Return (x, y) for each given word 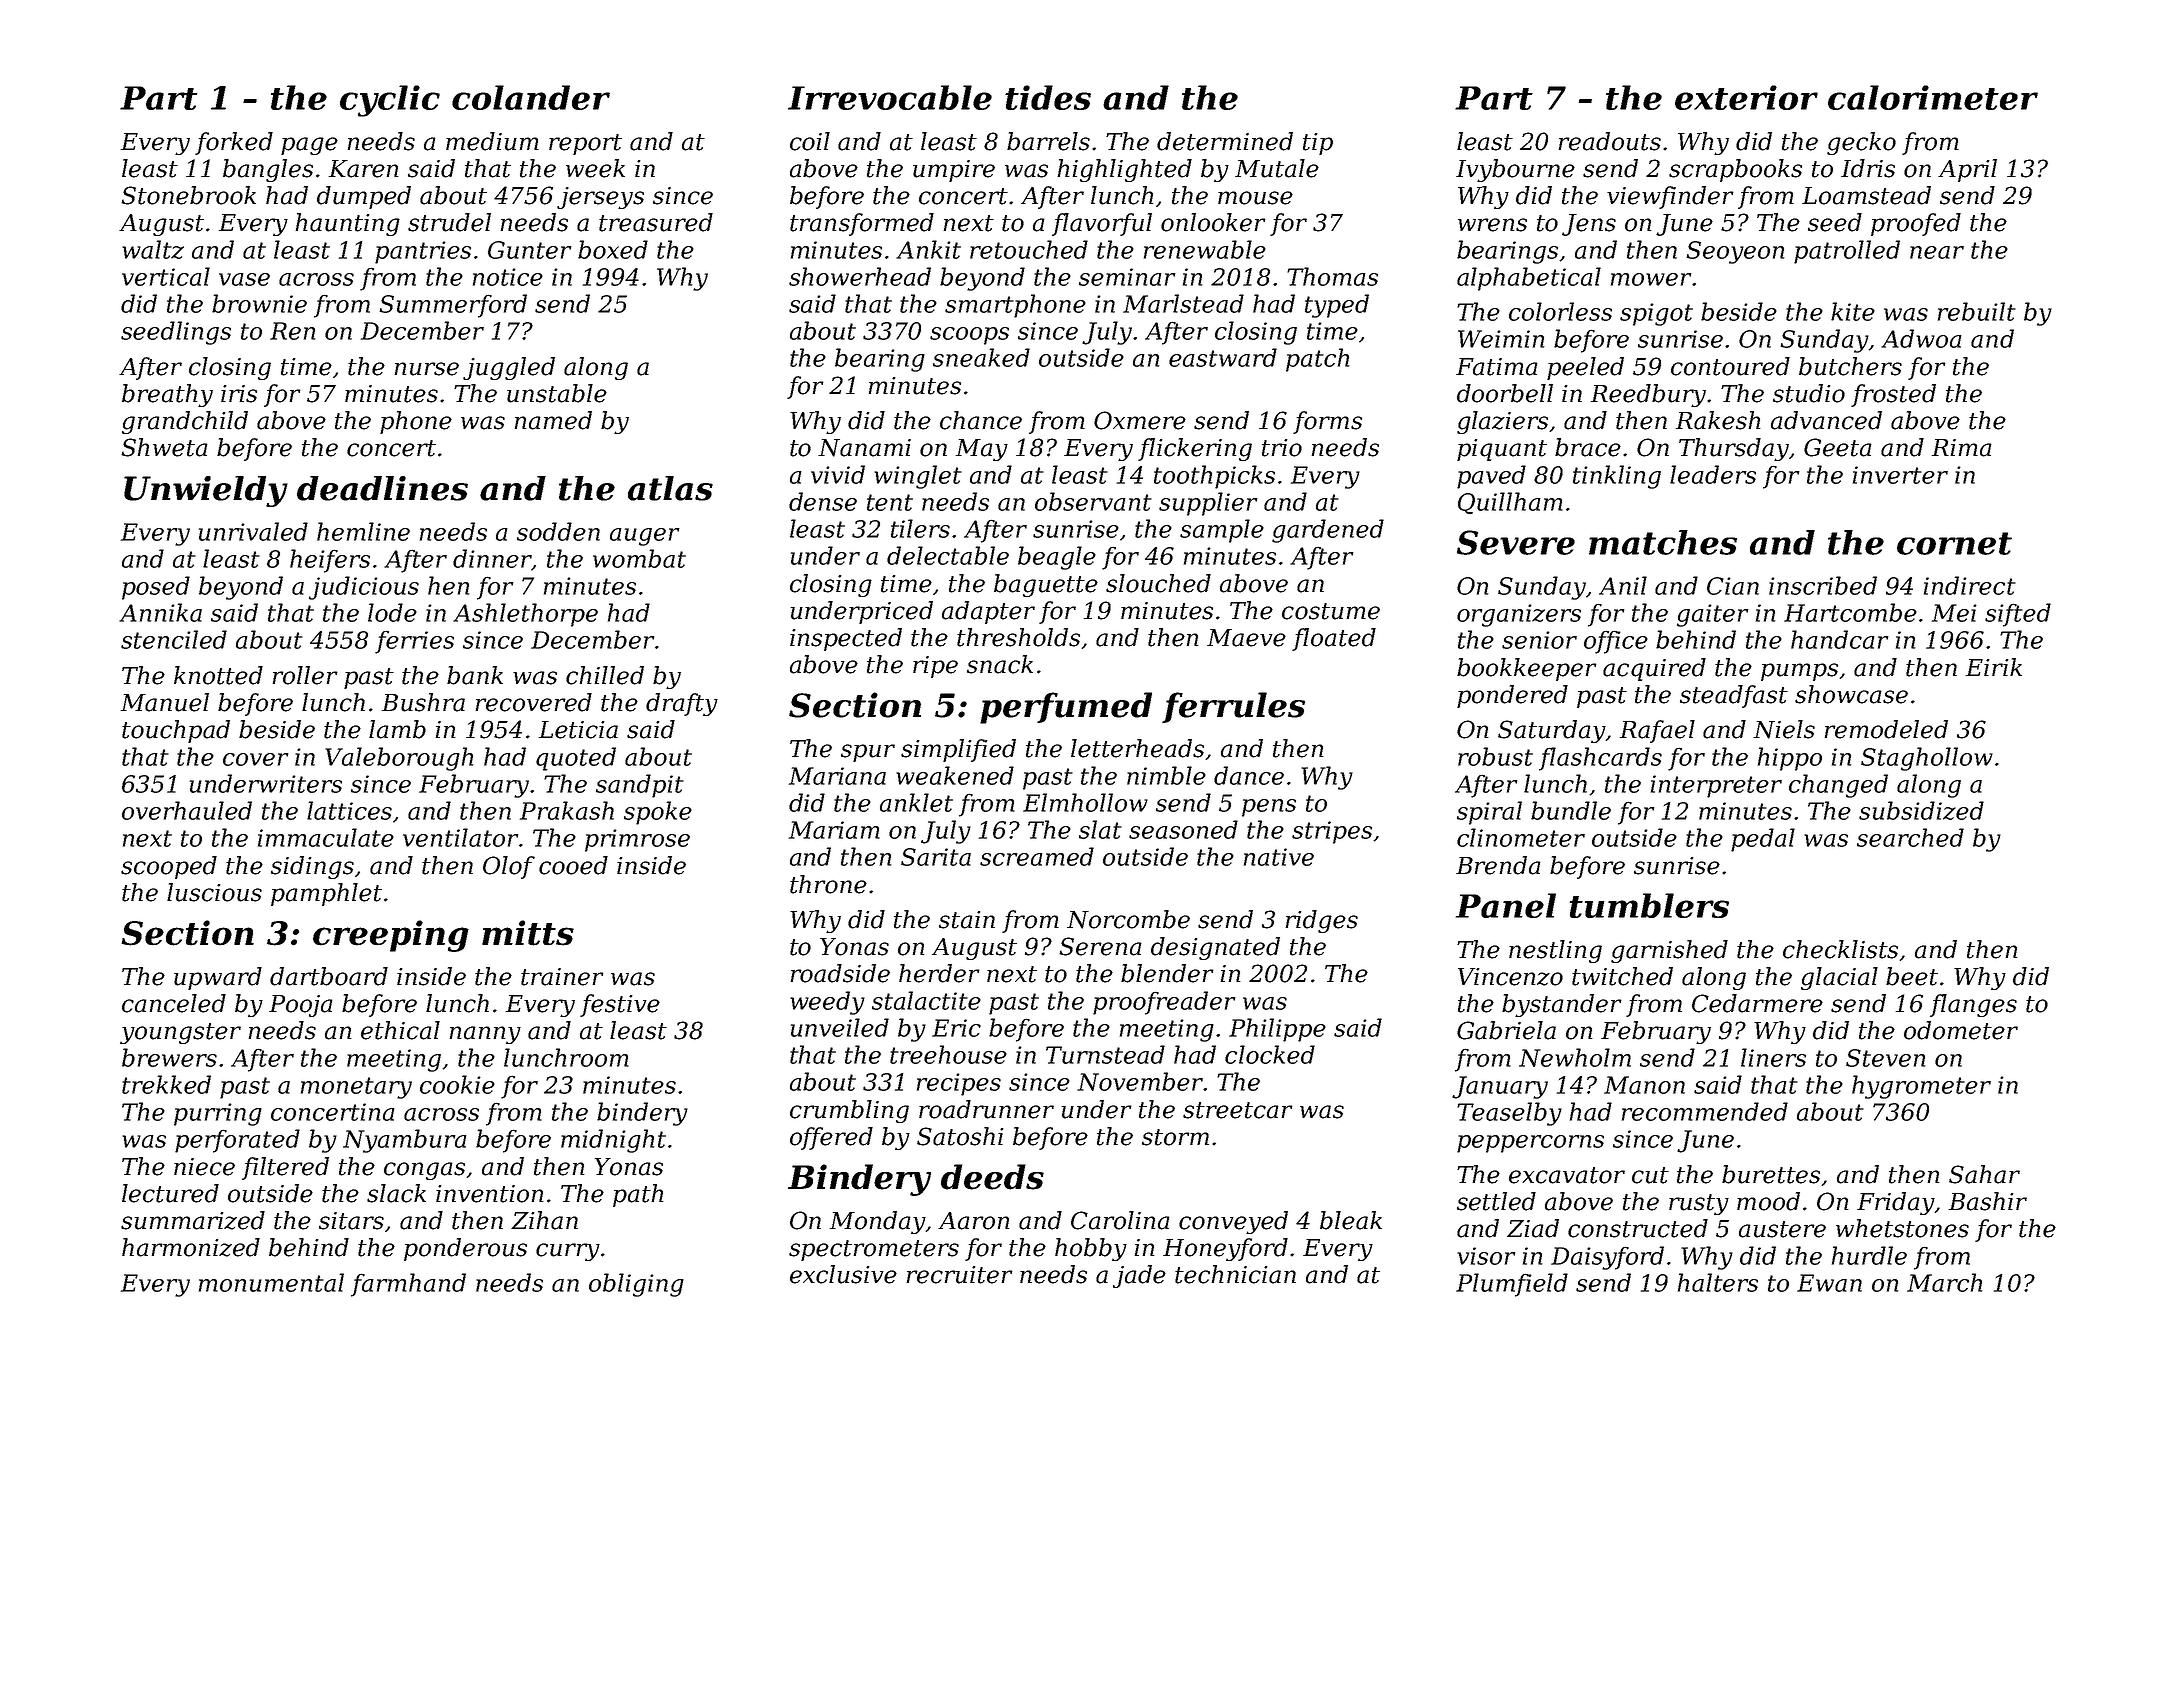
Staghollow (1927, 759)
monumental (271, 1282)
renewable (1205, 249)
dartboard (329, 976)
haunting (348, 224)
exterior (1746, 97)
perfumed (1066, 708)
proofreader (1164, 1003)
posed (156, 588)
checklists (1840, 949)
